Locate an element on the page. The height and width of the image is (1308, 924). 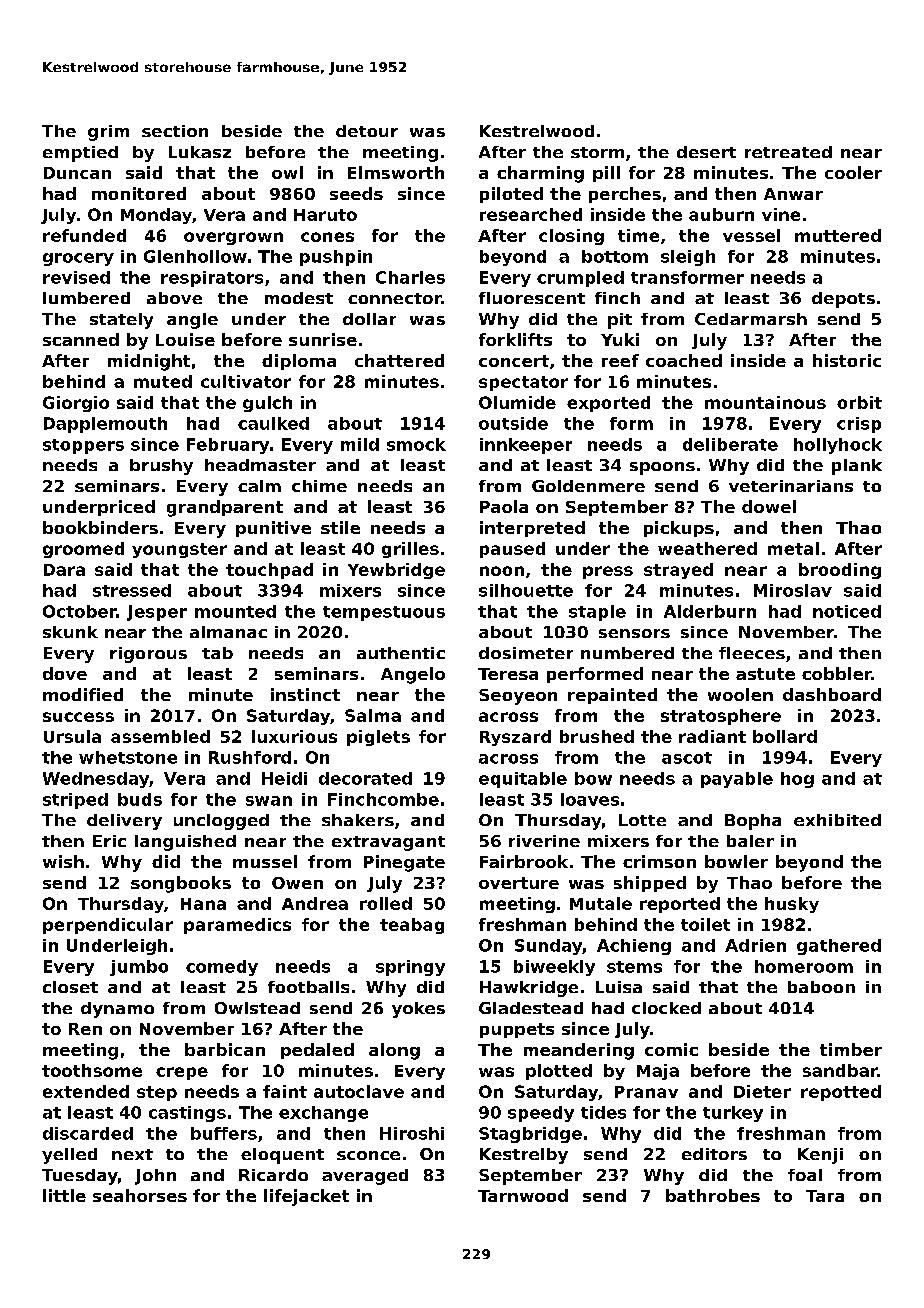
discarded is located at coordinates (88, 1133).
